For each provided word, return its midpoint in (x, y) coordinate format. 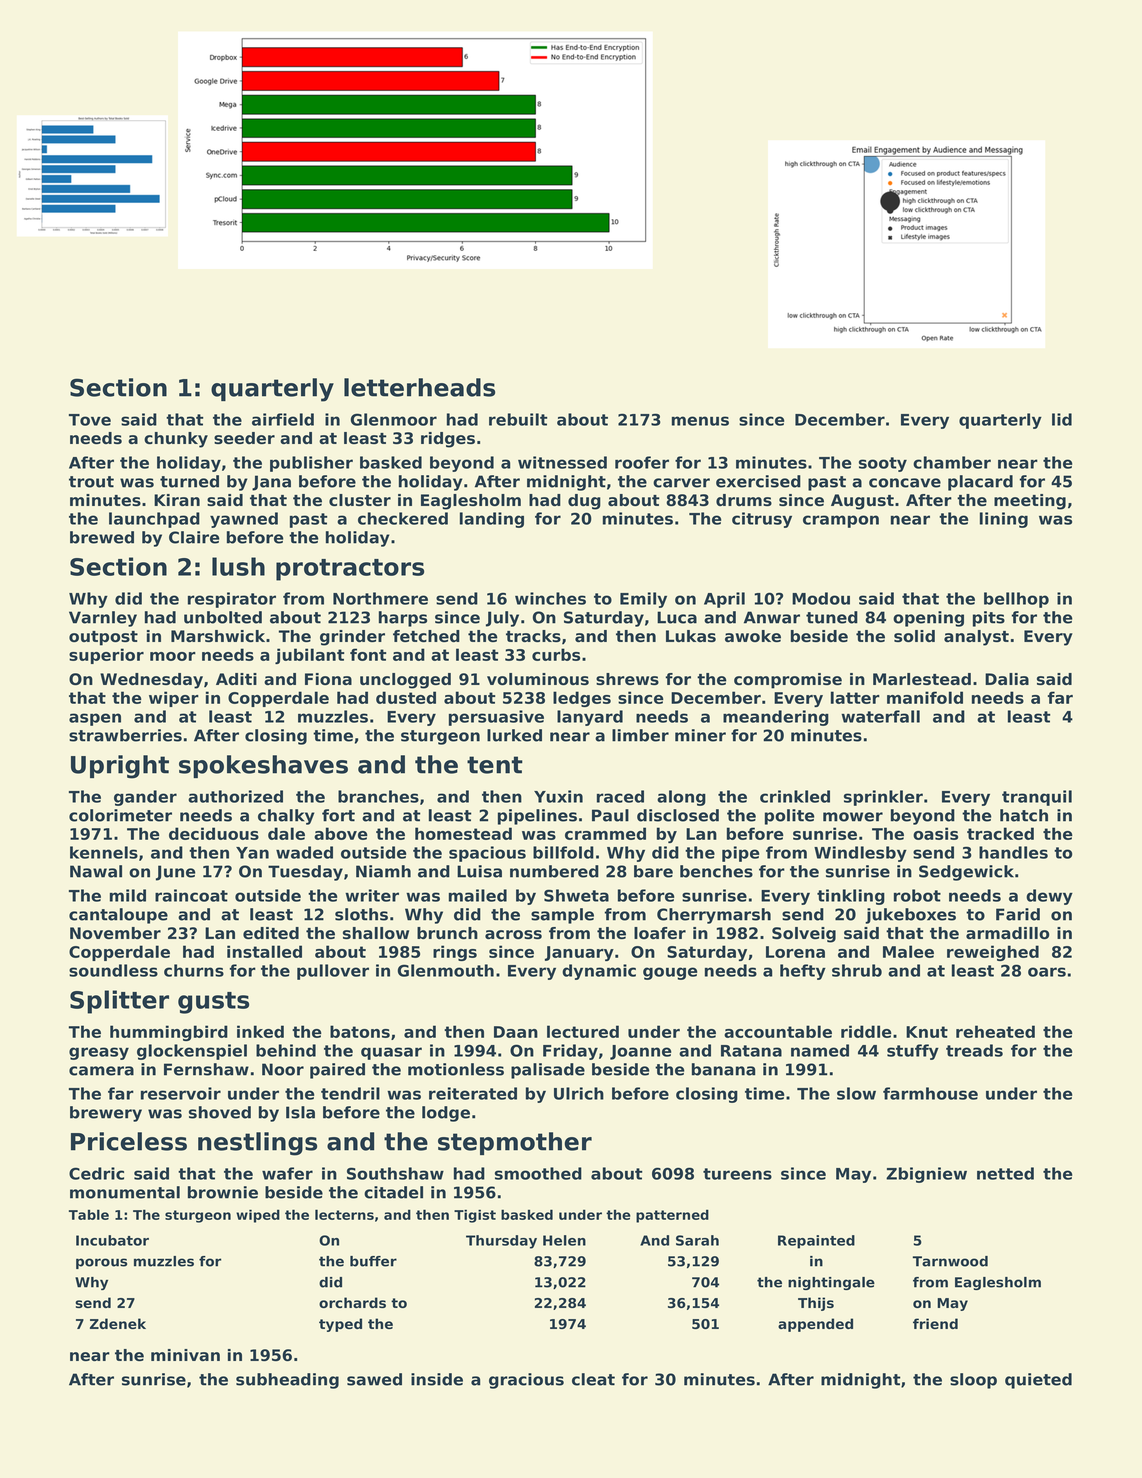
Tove (90, 420)
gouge (670, 973)
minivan (185, 1355)
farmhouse (930, 1093)
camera (101, 1071)
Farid (1018, 914)
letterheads (419, 387)
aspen (95, 719)
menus (700, 421)
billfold (563, 852)
